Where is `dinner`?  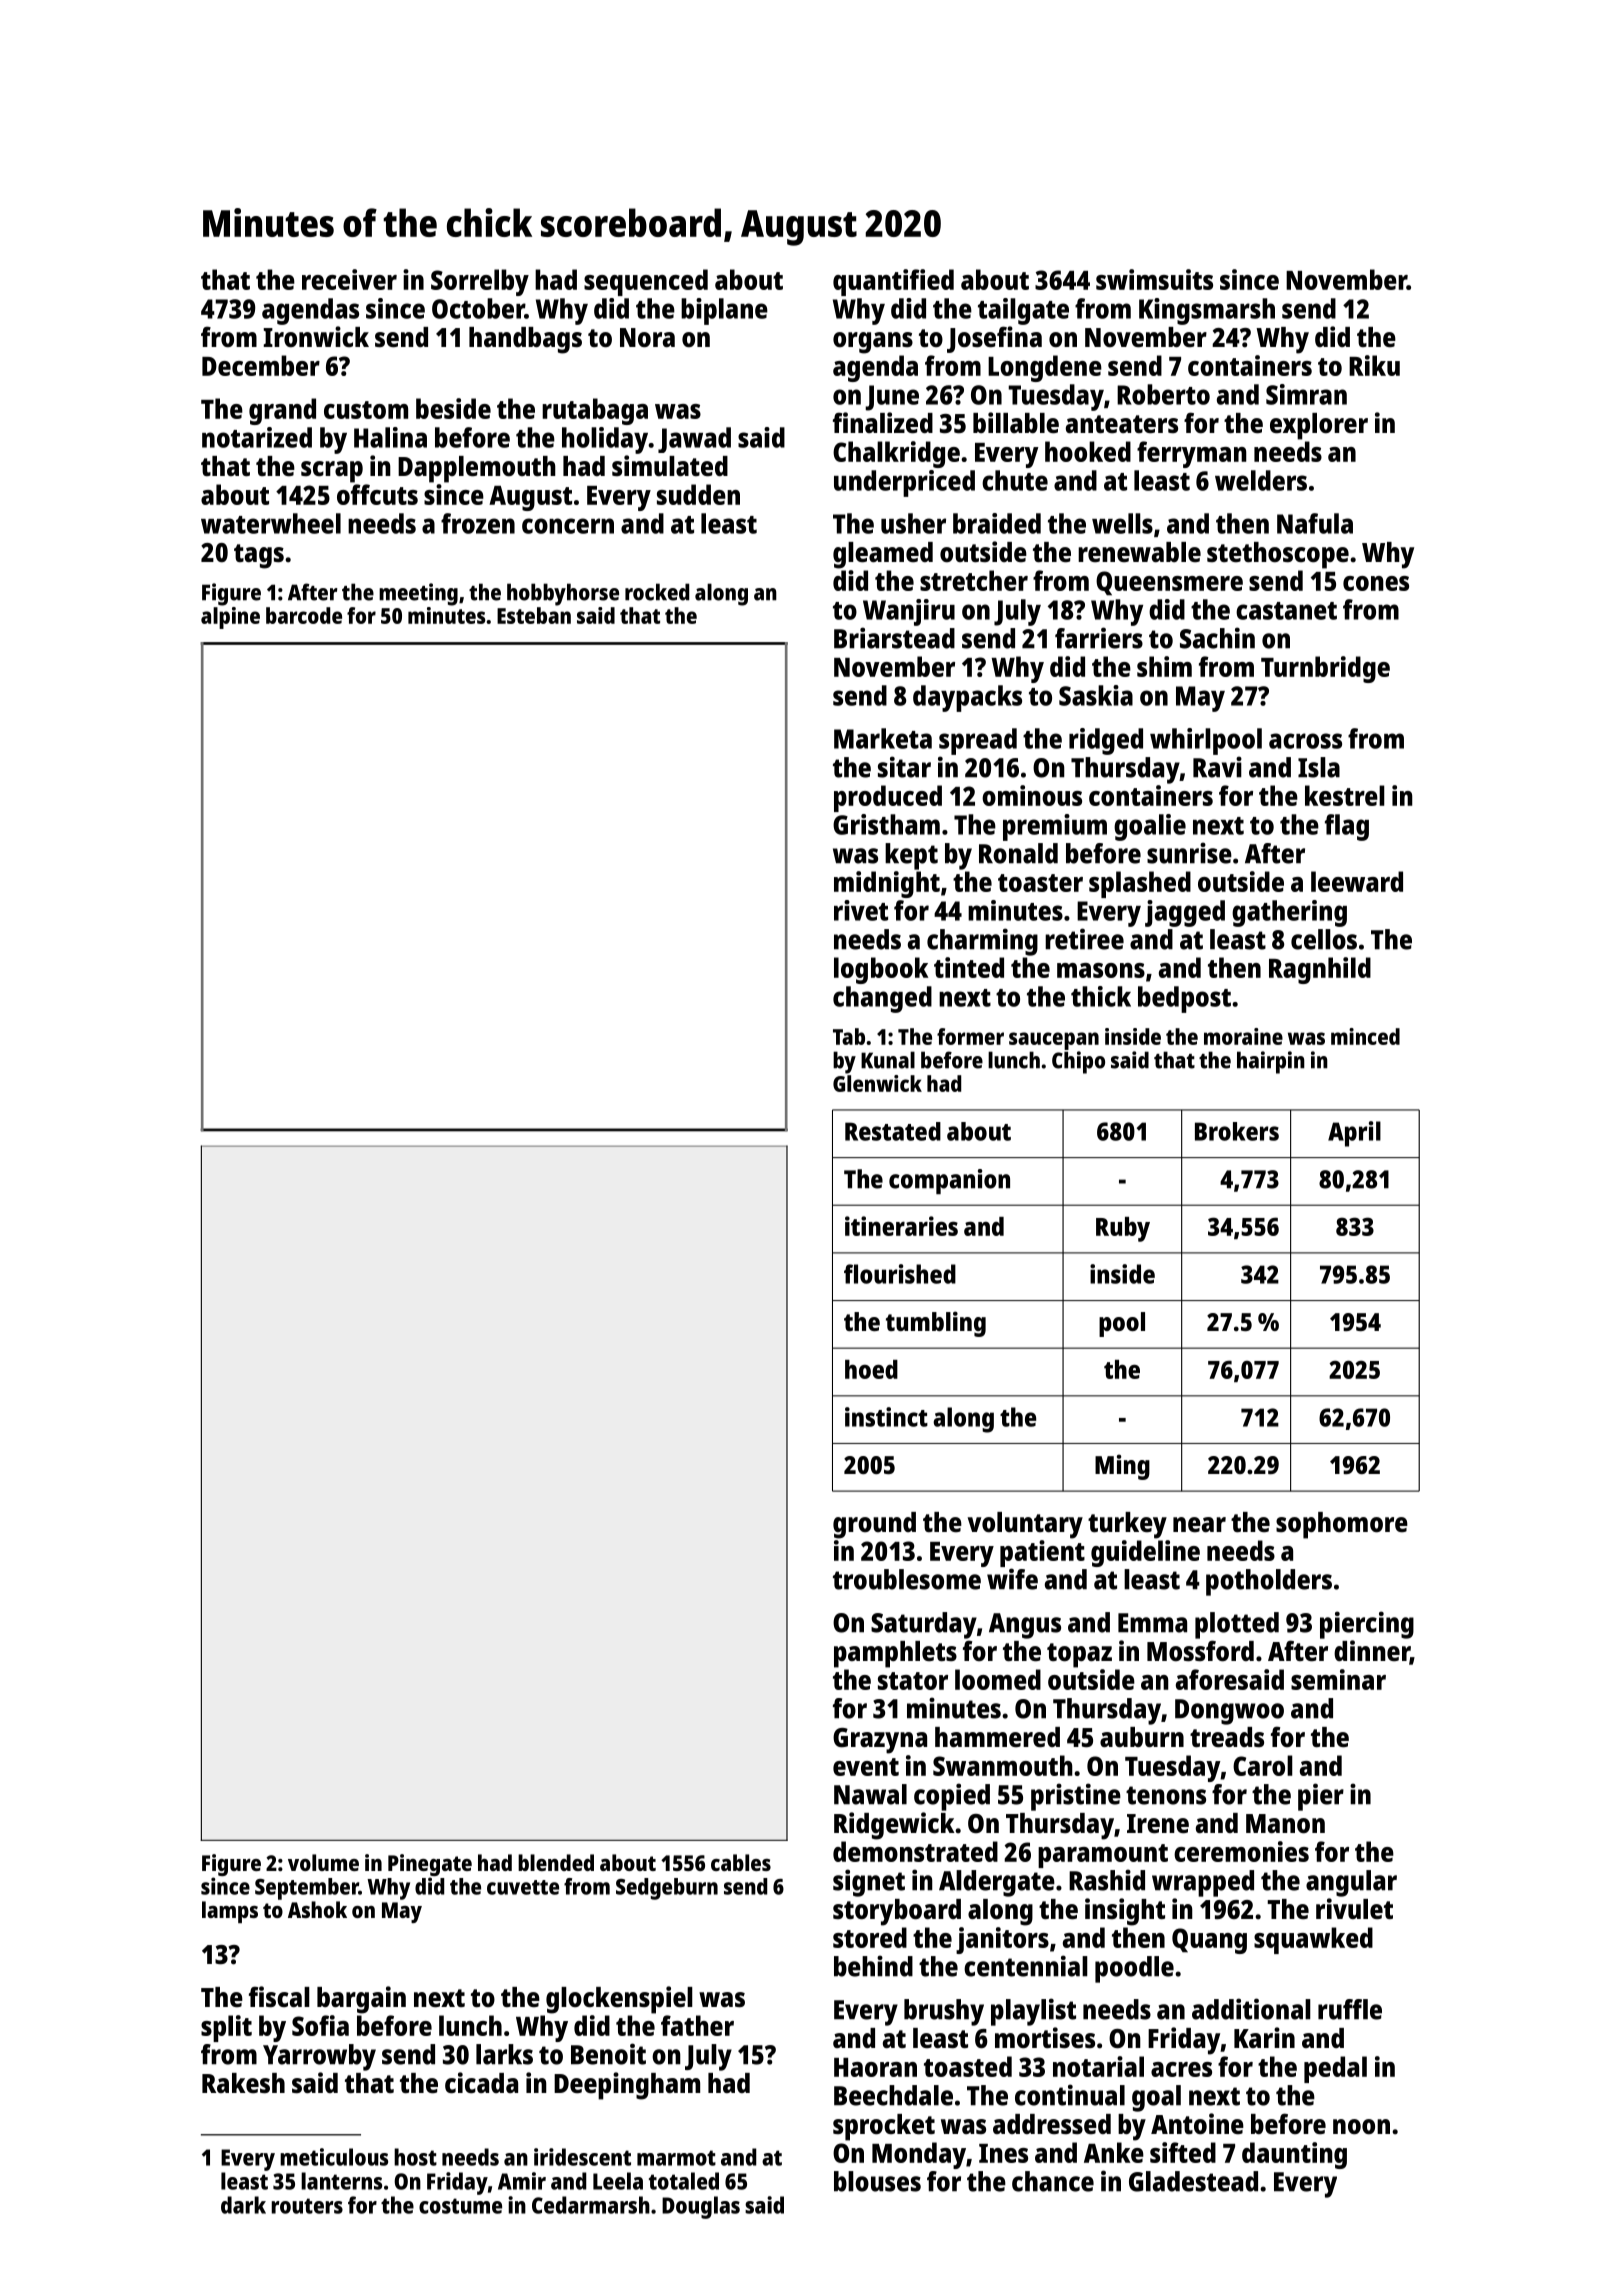
dinner is located at coordinates (1372, 1652).
